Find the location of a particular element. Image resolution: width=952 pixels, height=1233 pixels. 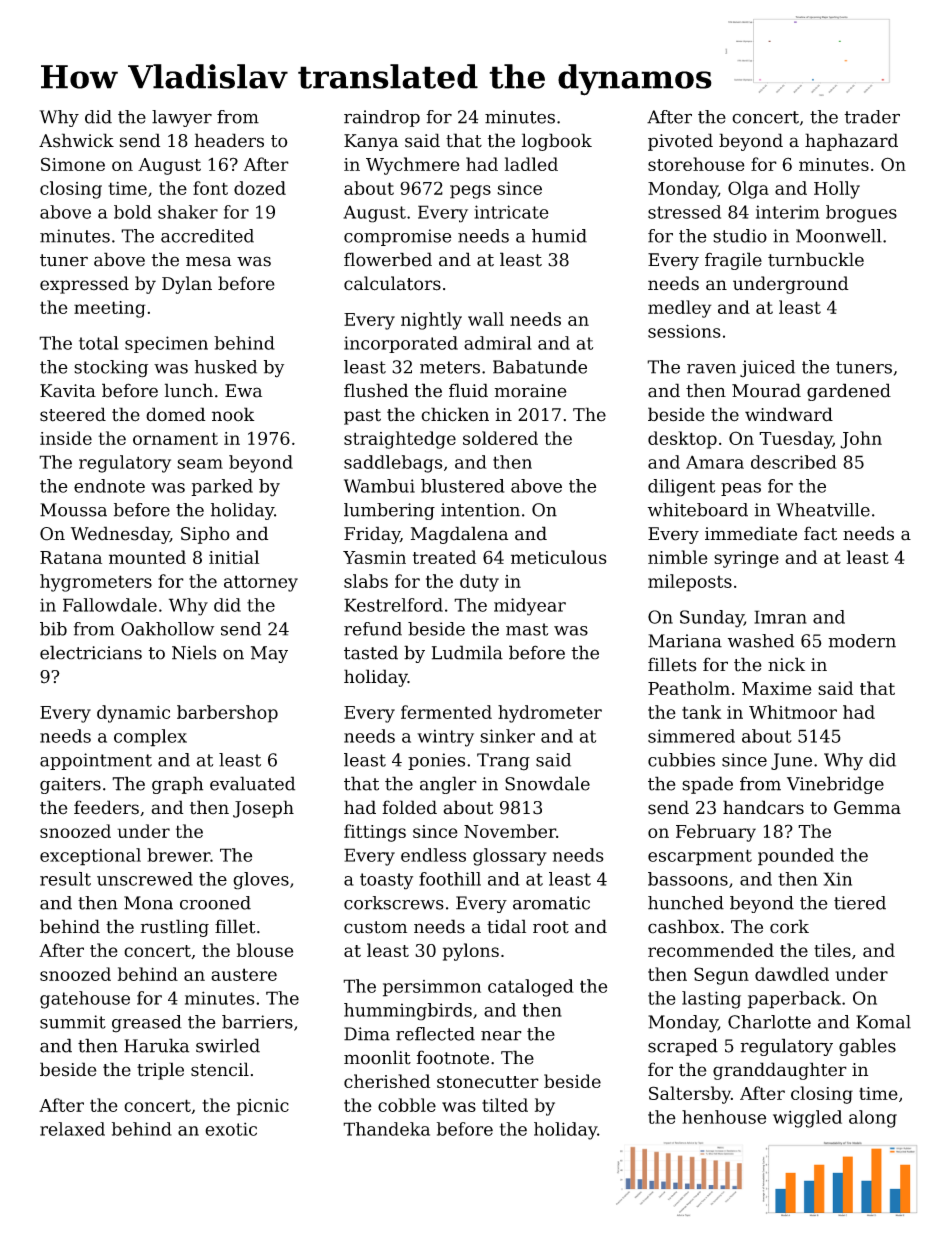

lawyer is located at coordinates (182, 118).
